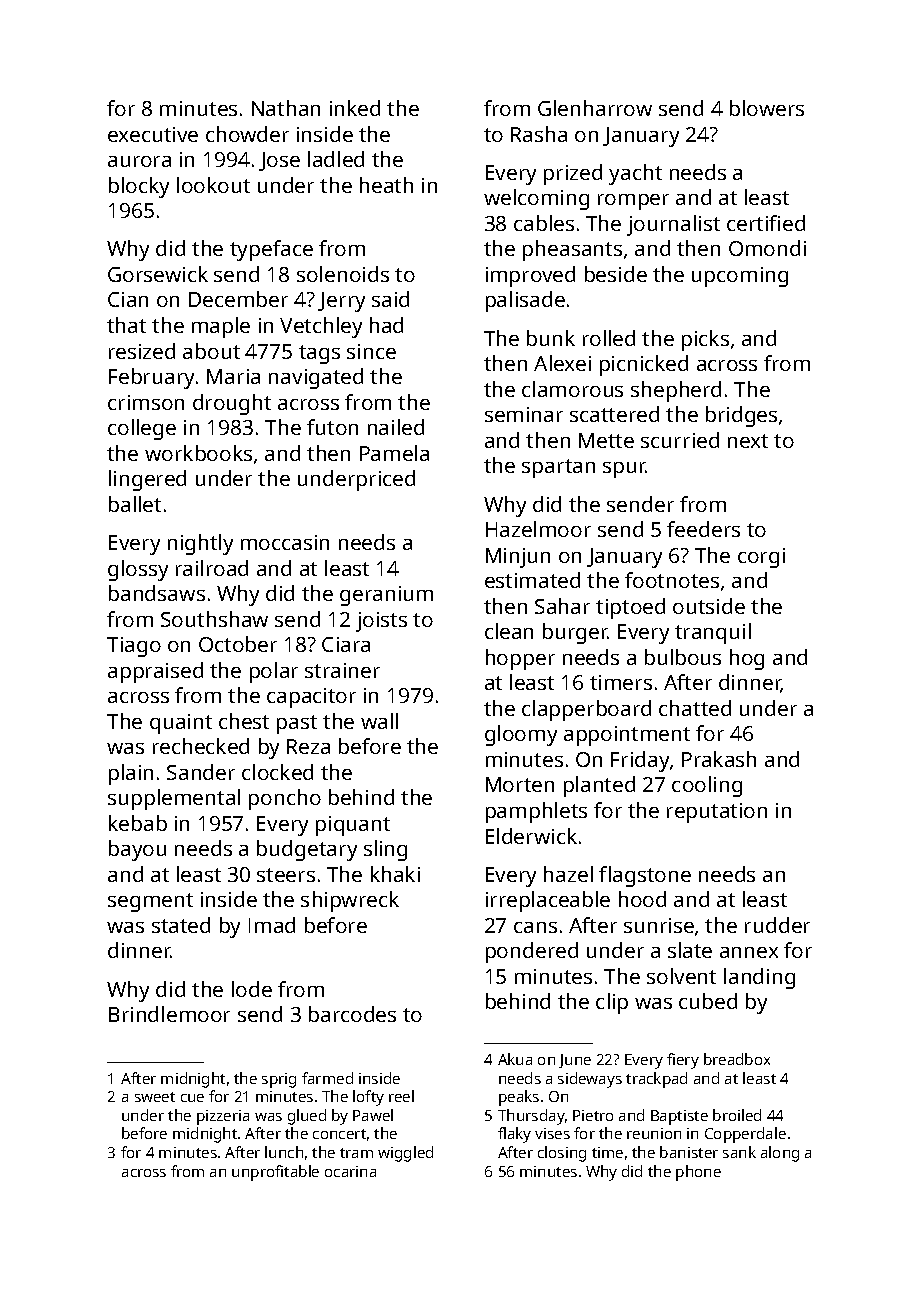 This page has height=1311, width=924. What do you see at coordinates (394, 453) in the page?
I see `Pamela` at bounding box center [394, 453].
